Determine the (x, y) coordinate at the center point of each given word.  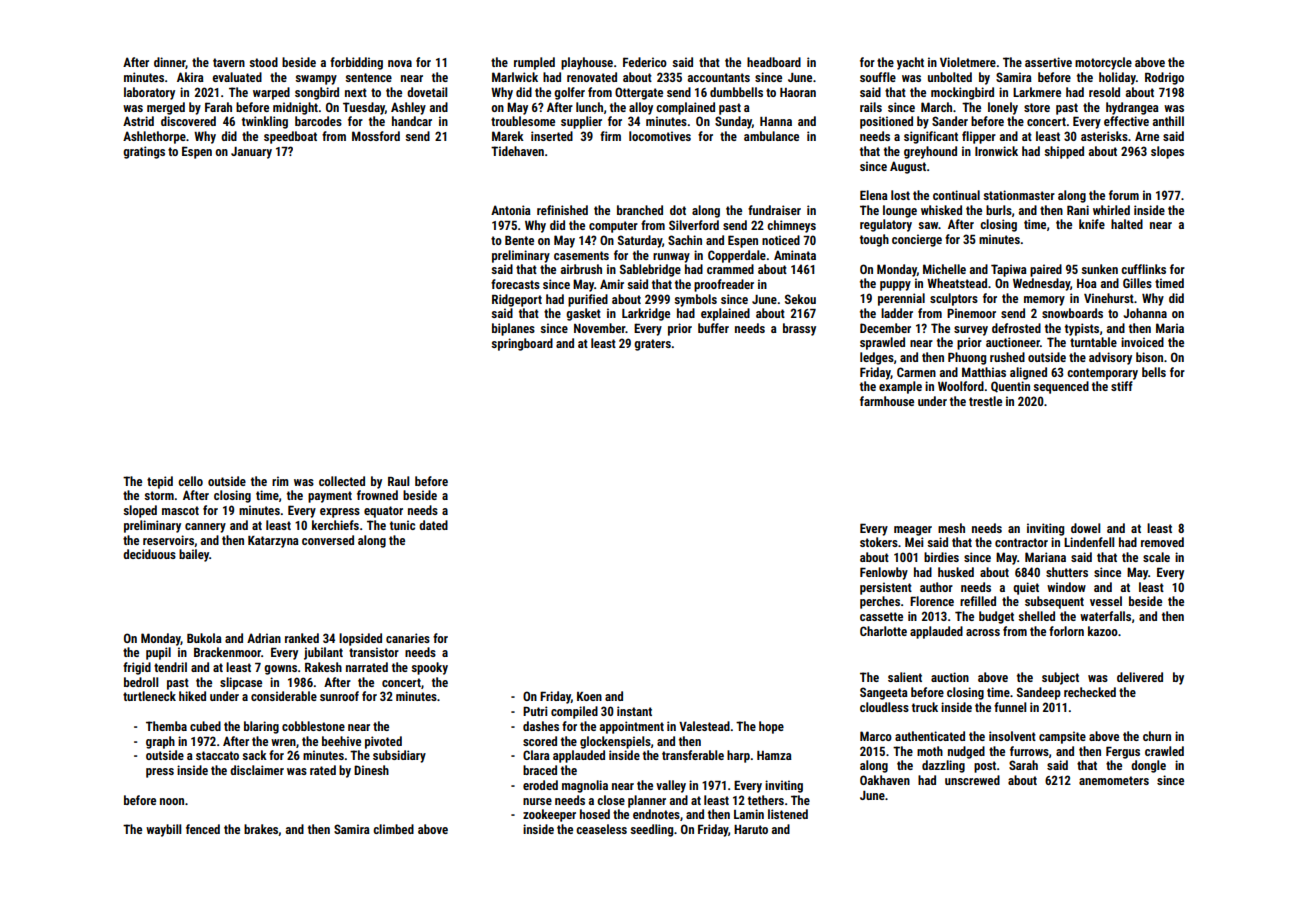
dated (433, 525)
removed (1162, 542)
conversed (328, 540)
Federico (645, 62)
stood (263, 62)
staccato (217, 755)
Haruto (751, 829)
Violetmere (968, 62)
